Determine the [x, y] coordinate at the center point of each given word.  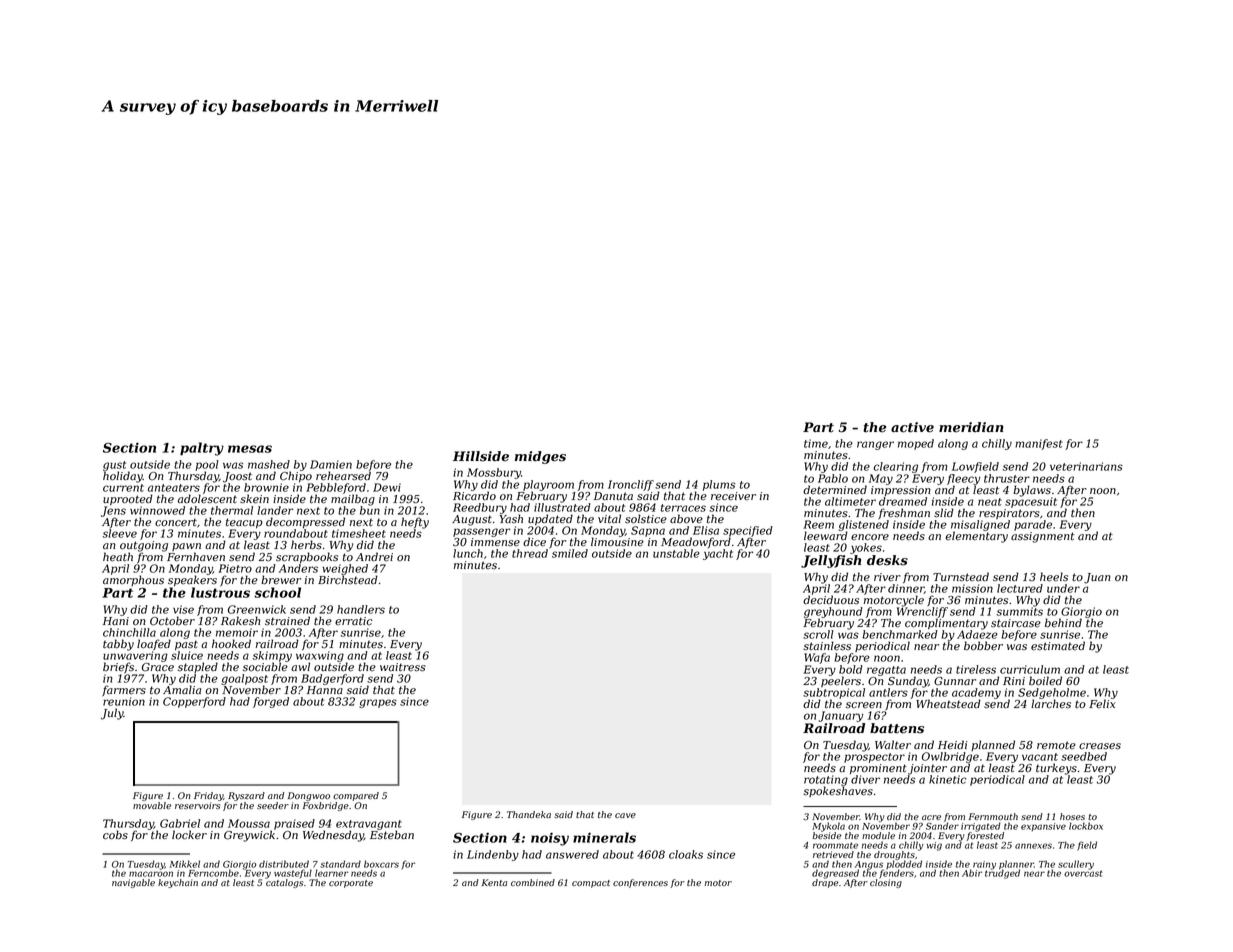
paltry [202, 449]
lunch [468, 553]
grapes [378, 703]
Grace [158, 667]
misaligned [980, 525]
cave [625, 815]
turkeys [1056, 769]
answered [572, 854]
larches [1051, 703]
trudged [1002, 874]
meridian [971, 427]
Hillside [481, 456]
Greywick [249, 836]
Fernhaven [196, 557]
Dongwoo [308, 796]
